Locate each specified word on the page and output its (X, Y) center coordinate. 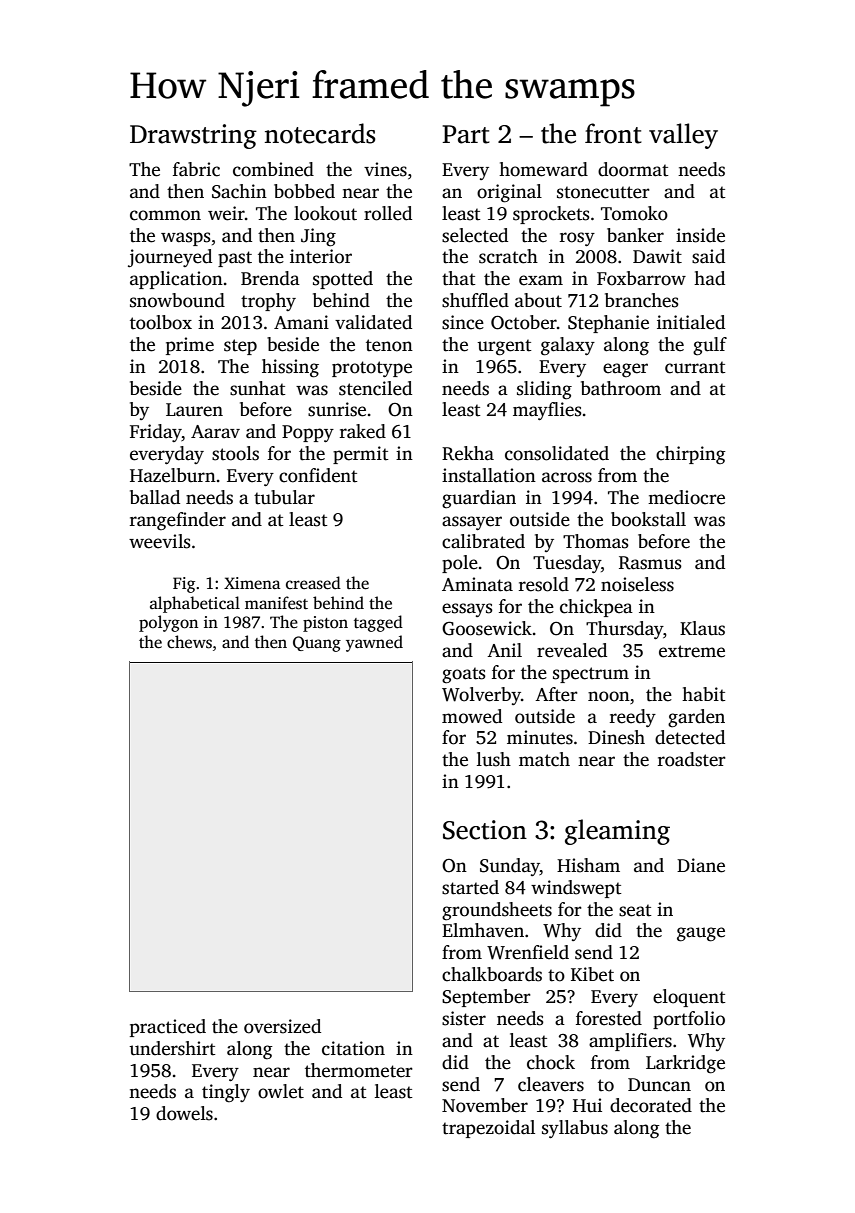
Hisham (588, 865)
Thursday (624, 630)
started (470, 887)
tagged (378, 623)
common (165, 215)
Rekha (468, 453)
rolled (388, 213)
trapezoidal (488, 1129)
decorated (651, 1105)
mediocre (686, 497)
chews (189, 642)
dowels (184, 1113)
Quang (317, 644)
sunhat (258, 388)
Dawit (657, 256)
